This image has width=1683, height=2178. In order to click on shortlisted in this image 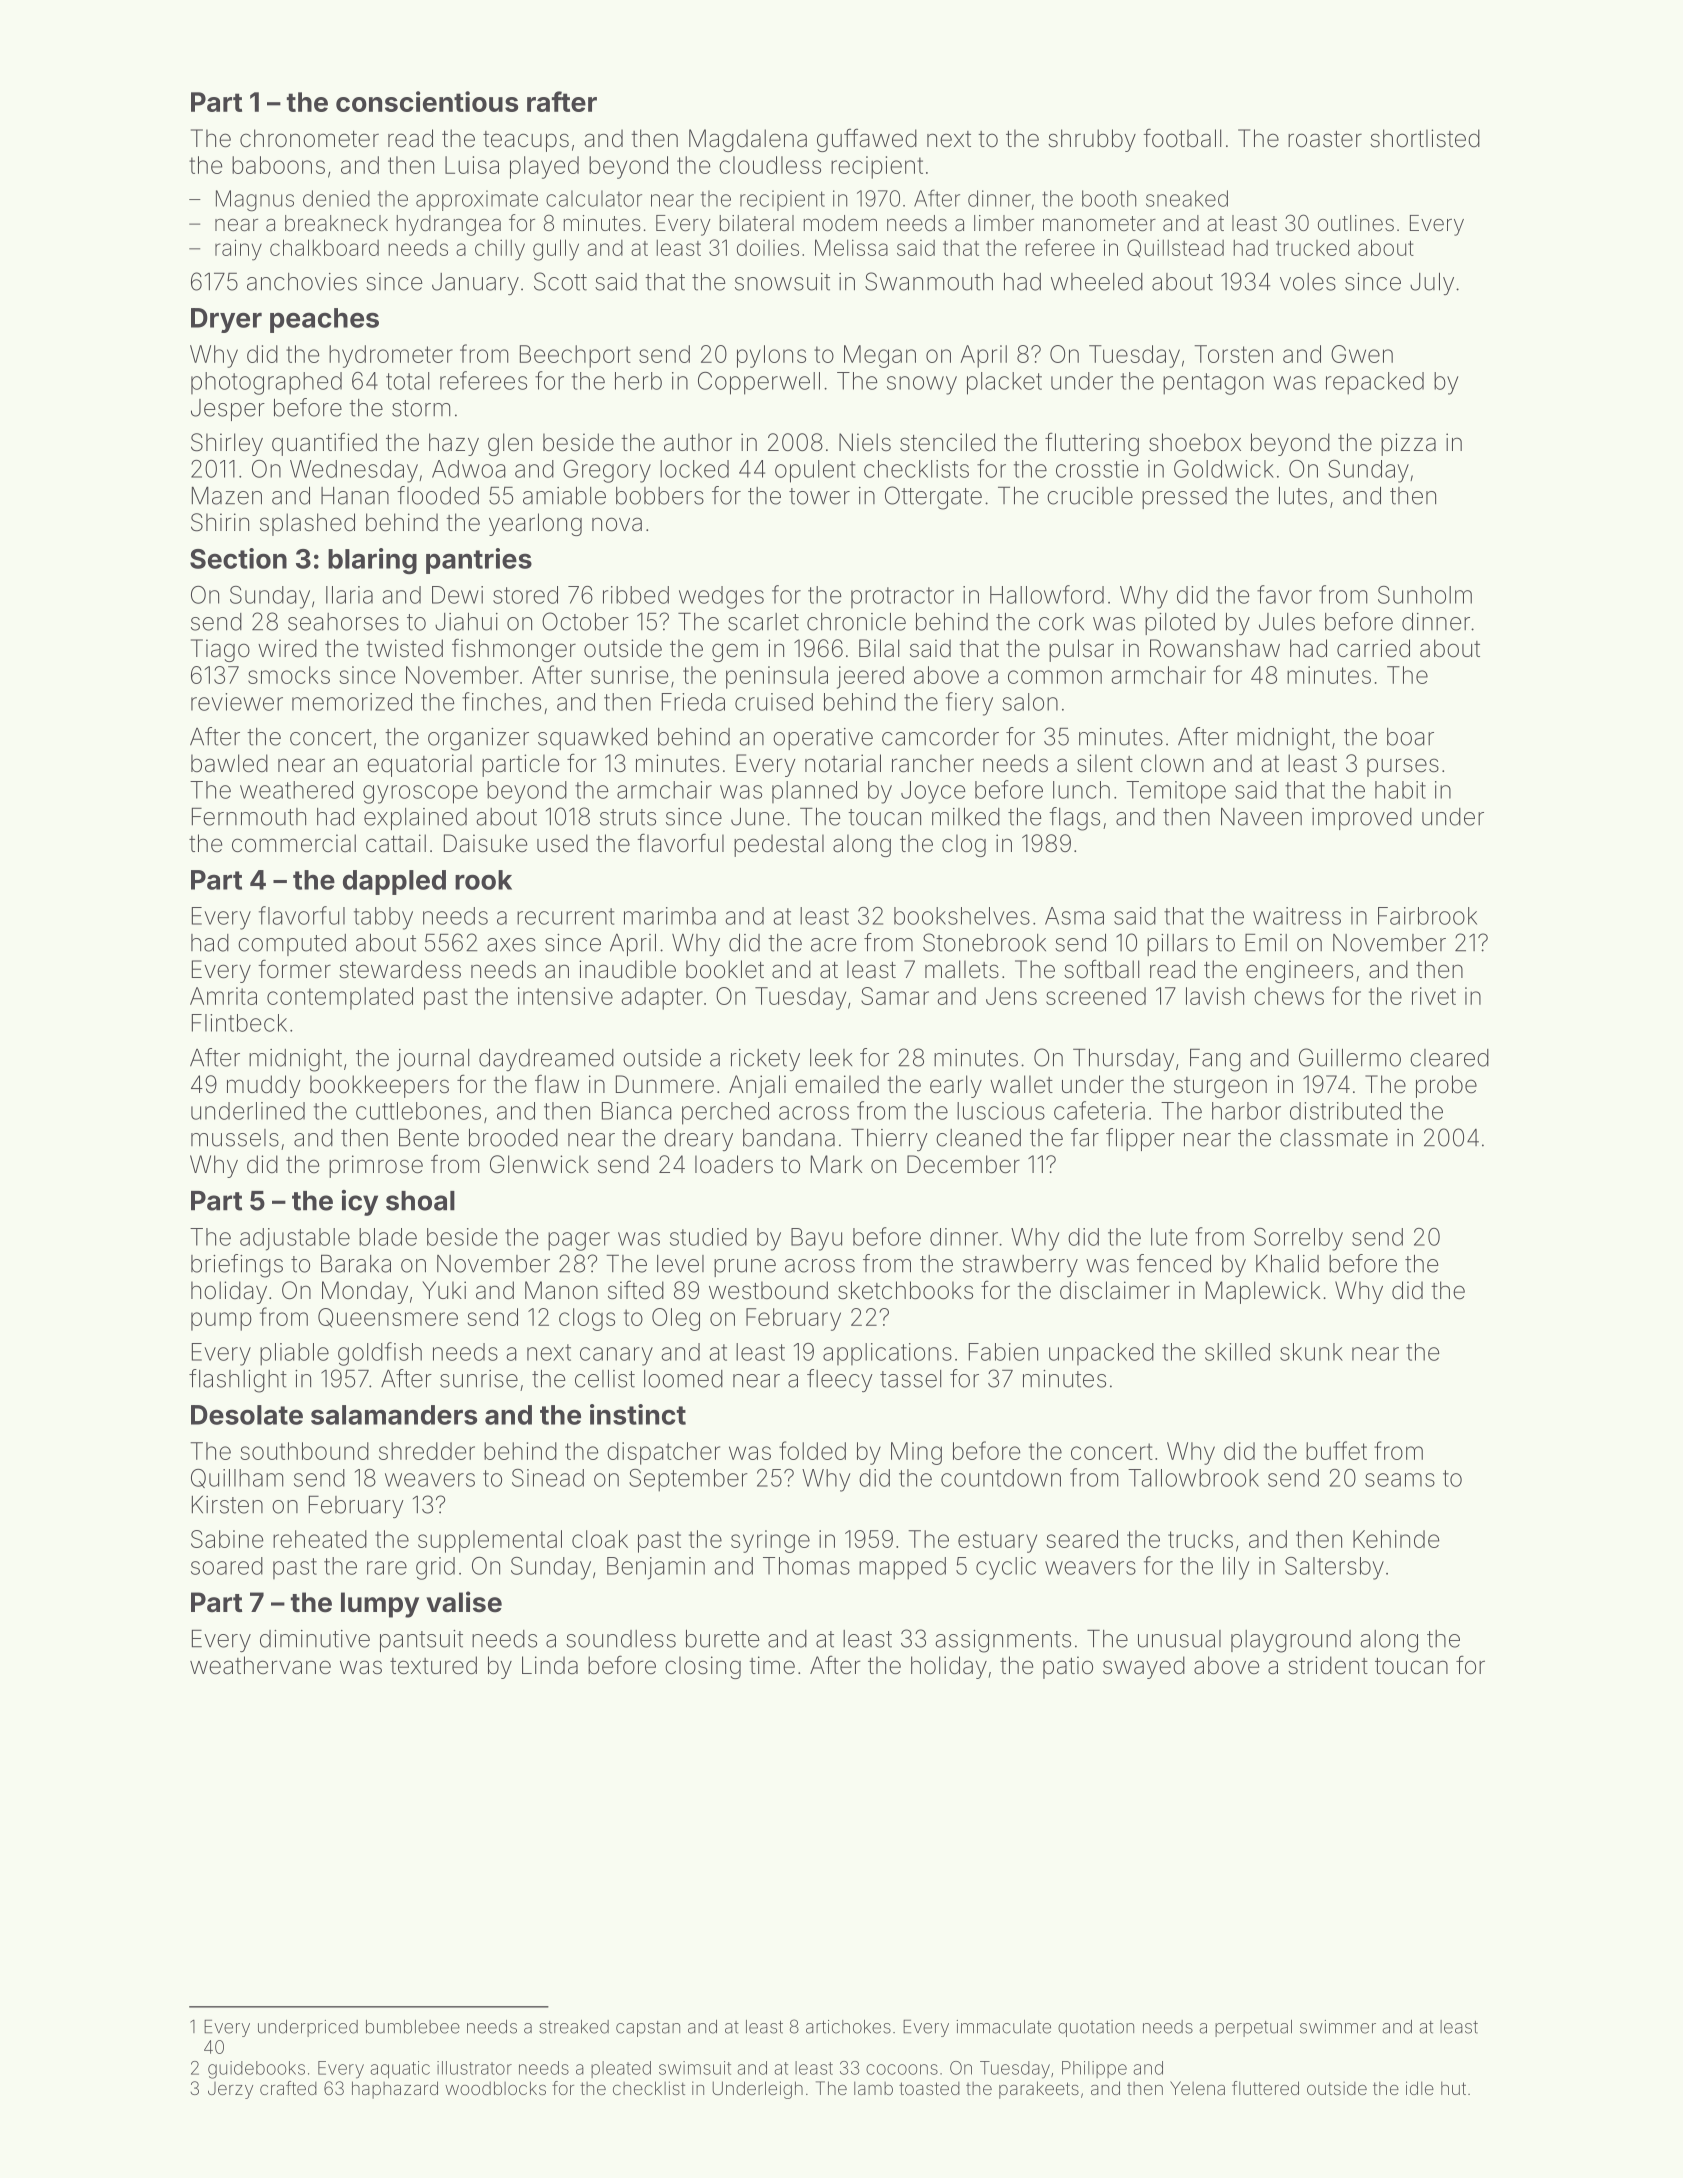, I will do `click(1425, 138)`.
